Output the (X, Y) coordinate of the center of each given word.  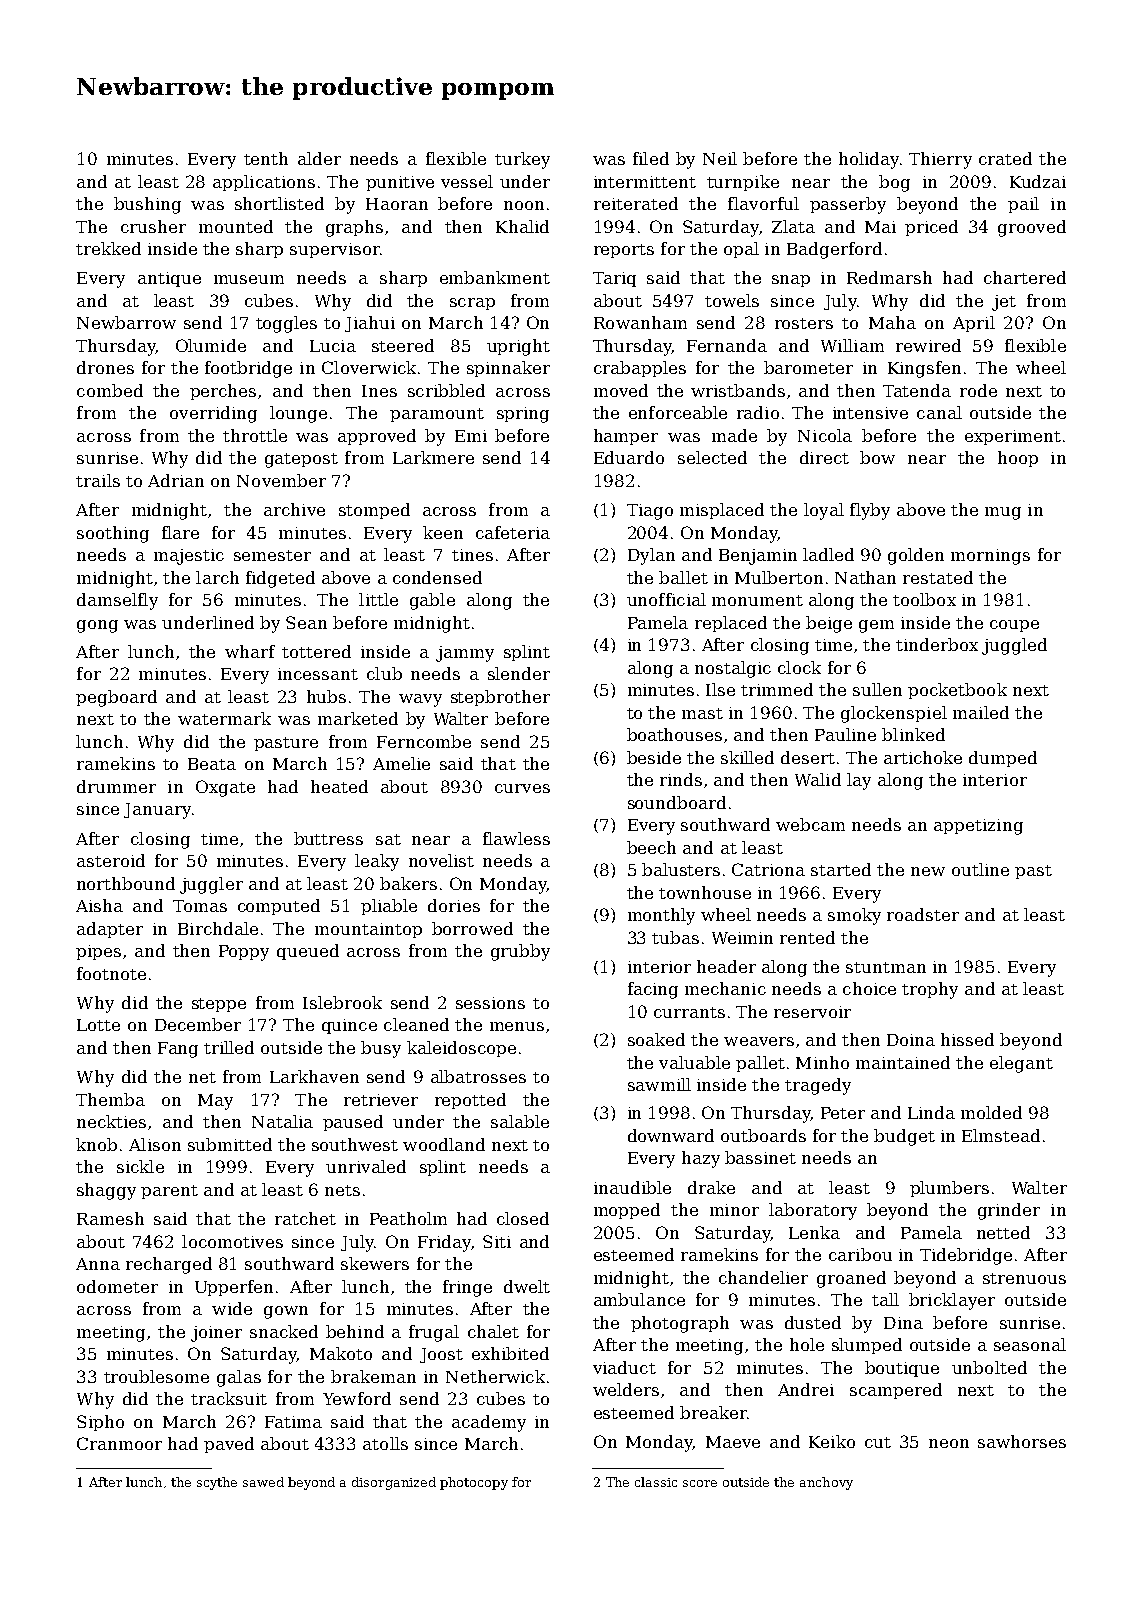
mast (702, 713)
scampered (896, 1391)
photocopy (474, 1483)
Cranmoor (119, 1443)
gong (97, 626)
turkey (522, 160)
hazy (701, 1159)
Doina (911, 1040)
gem (876, 626)
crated (1005, 158)
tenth (266, 158)
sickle (140, 1166)
